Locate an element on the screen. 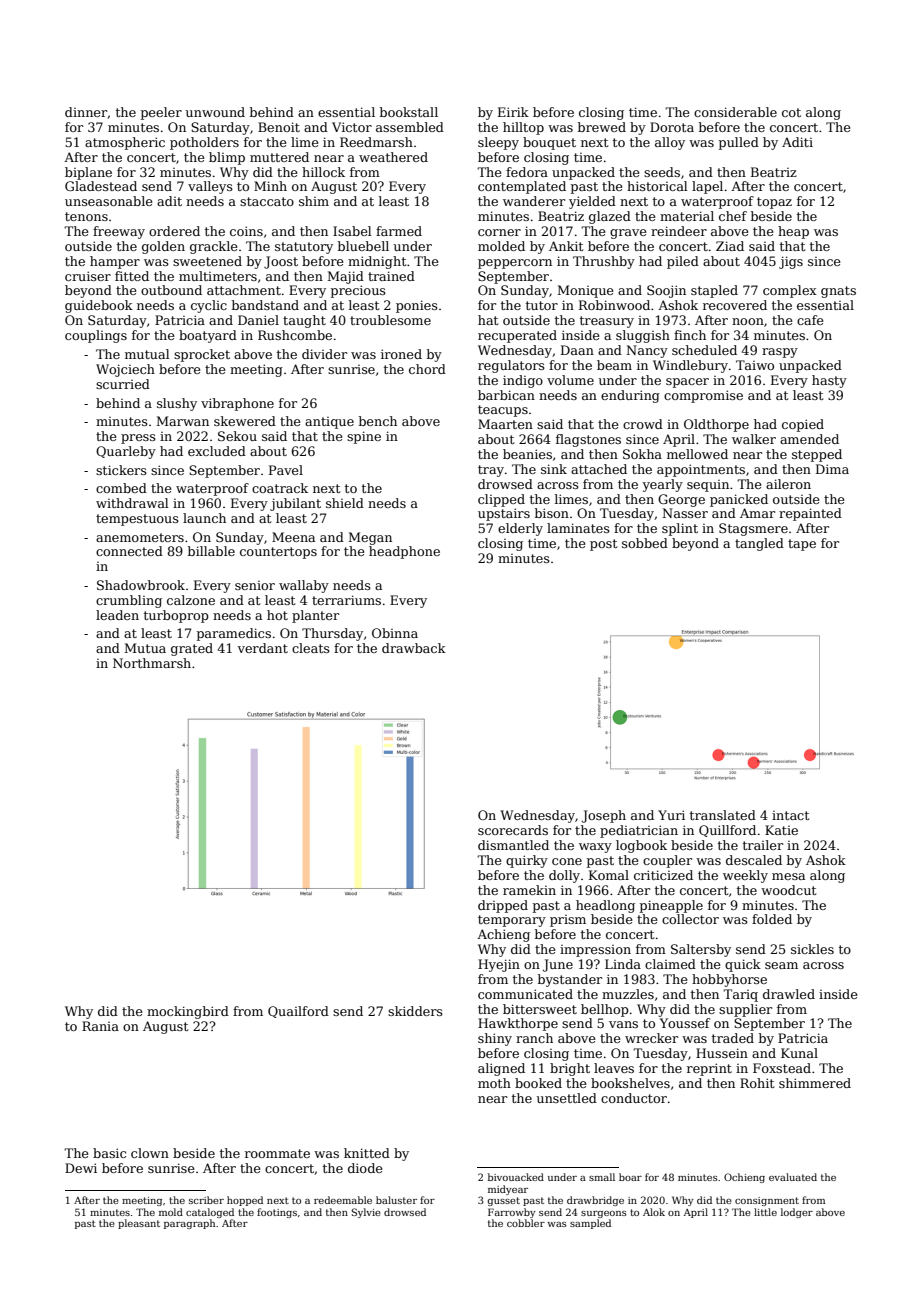 The image size is (924, 1308). cataloged is located at coordinates (210, 1213).
